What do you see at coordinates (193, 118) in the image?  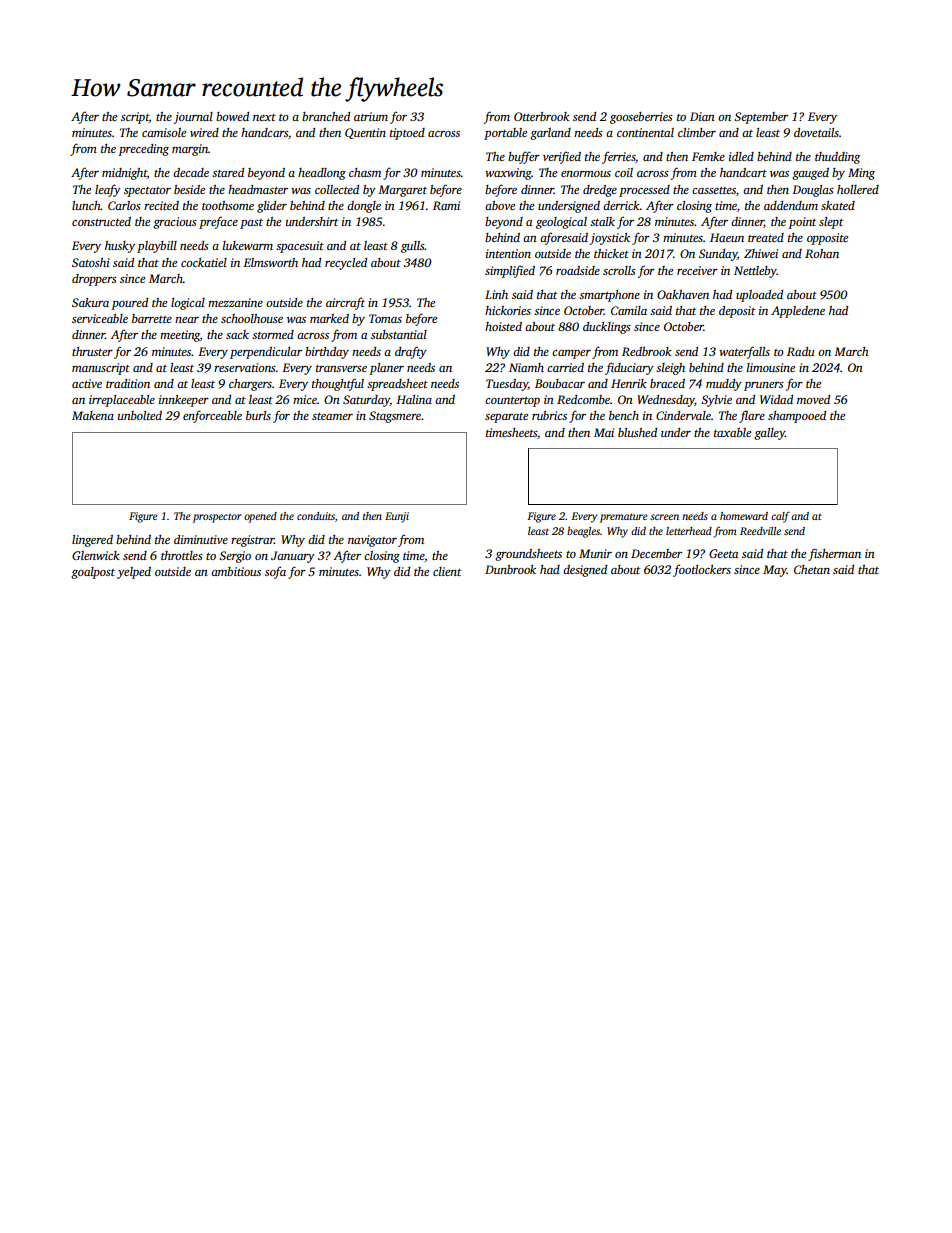 I see `journal` at bounding box center [193, 118].
